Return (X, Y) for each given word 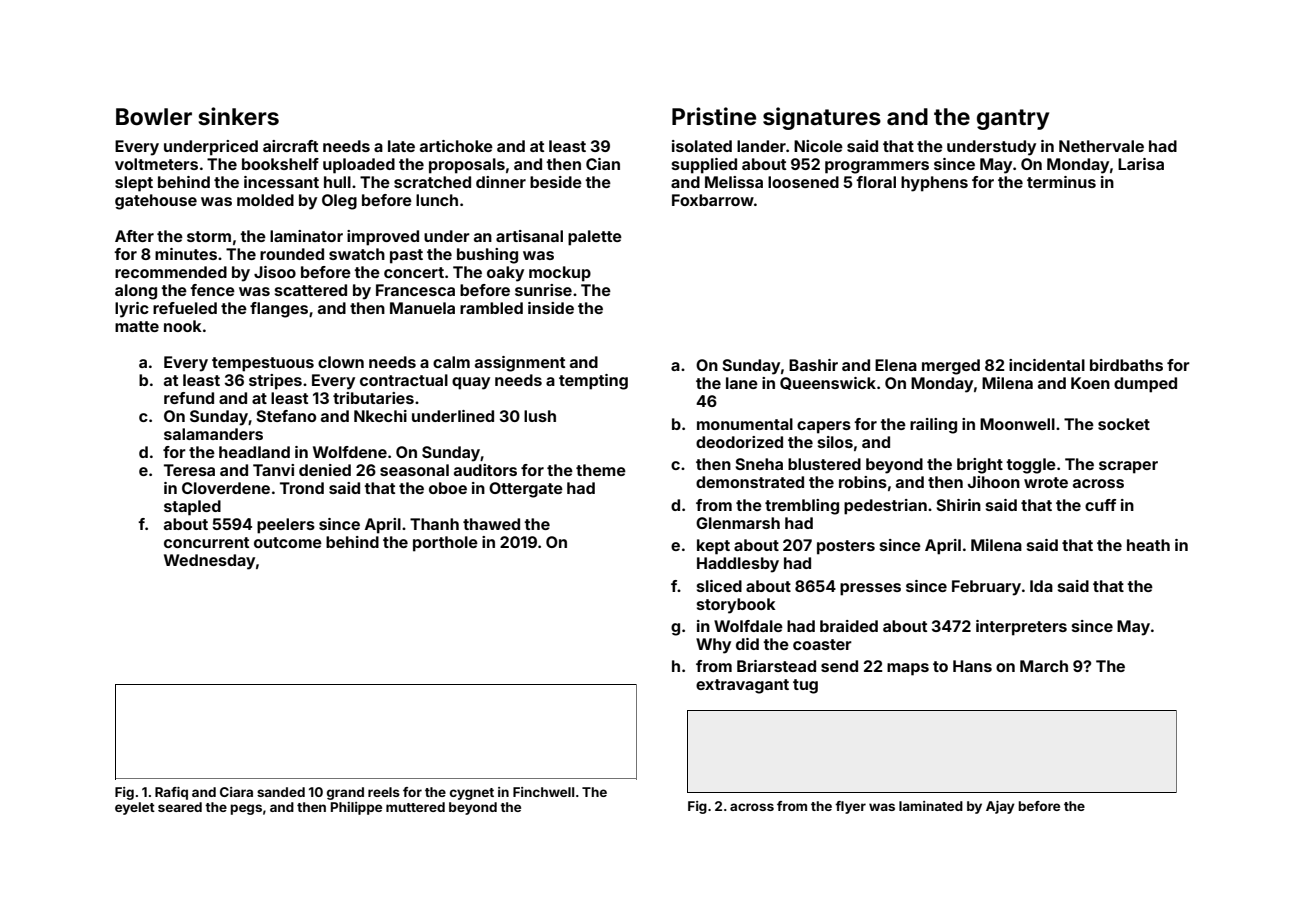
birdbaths (1126, 365)
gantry (1013, 119)
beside (556, 182)
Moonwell (1017, 424)
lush (540, 416)
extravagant (742, 686)
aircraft (290, 146)
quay (471, 383)
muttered (415, 807)
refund (189, 398)
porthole (445, 544)
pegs (246, 809)
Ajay (1000, 807)
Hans (972, 666)
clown (341, 362)
